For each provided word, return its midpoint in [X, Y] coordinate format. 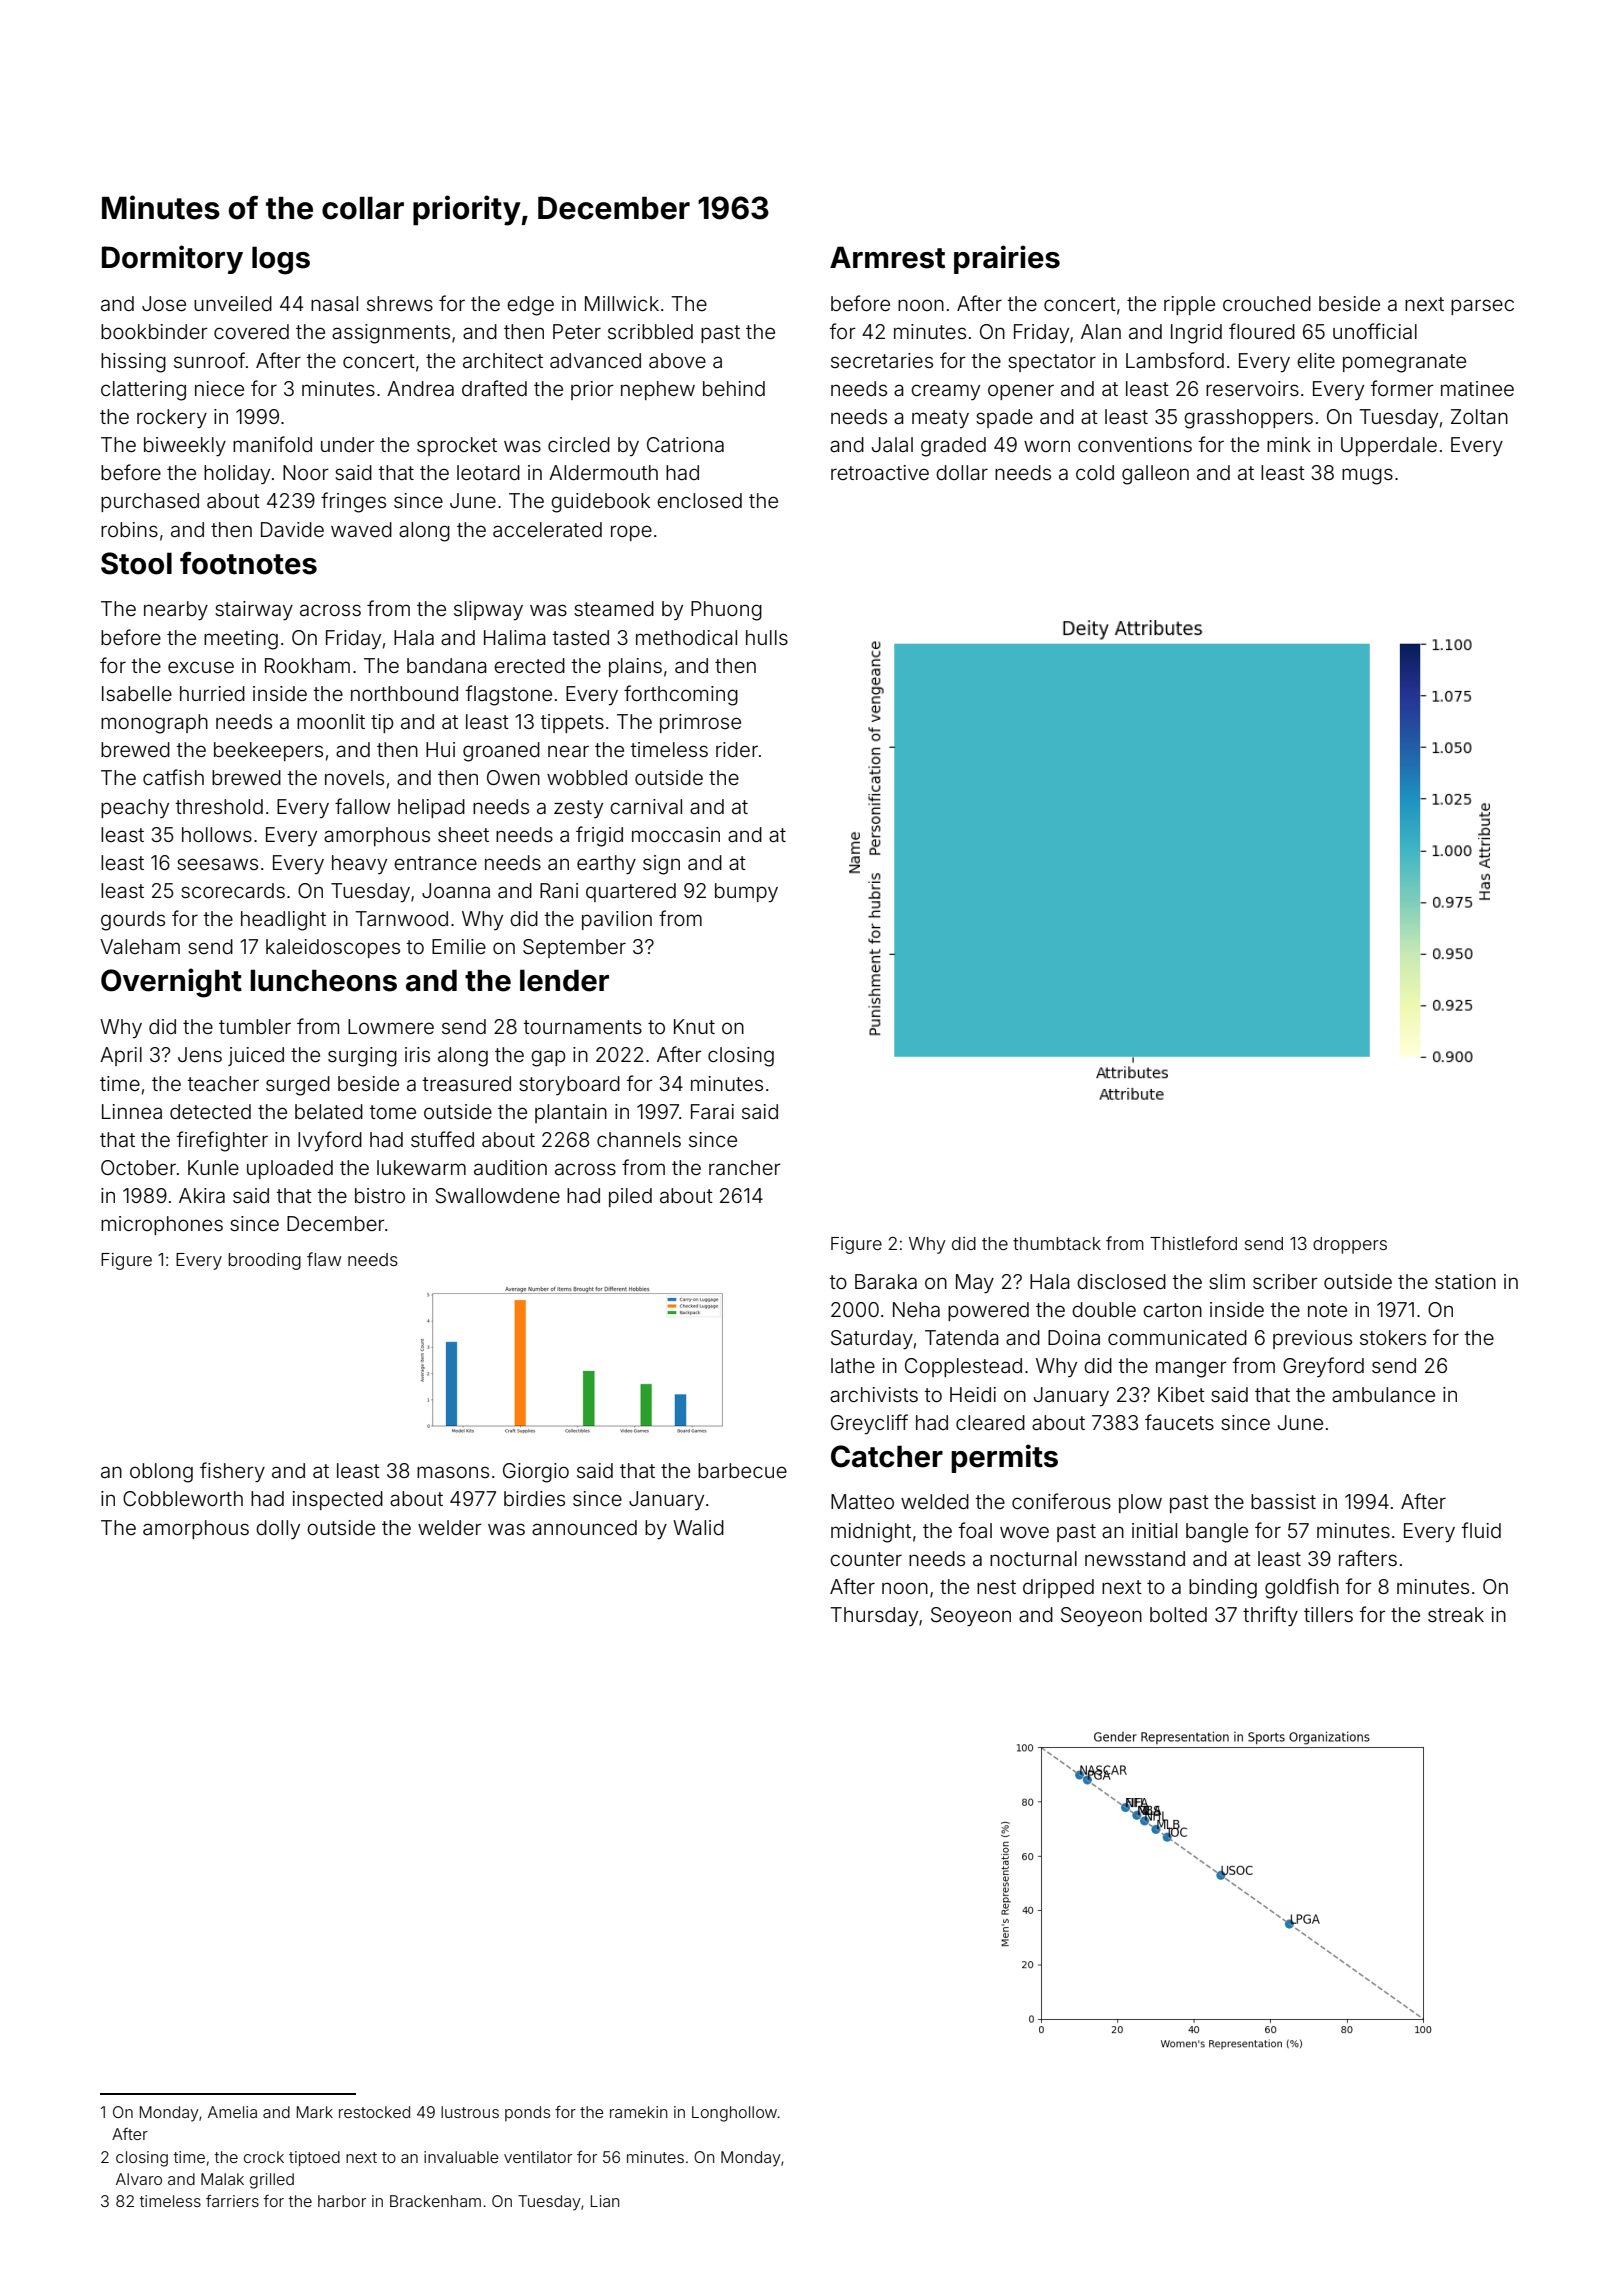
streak [1456, 1614]
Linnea [132, 1111]
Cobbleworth [183, 1498]
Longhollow [734, 2114]
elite [1316, 360]
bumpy [746, 892]
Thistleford [1193, 1243]
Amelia [232, 2112]
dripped [1058, 1588]
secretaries [882, 360]
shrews [400, 303]
